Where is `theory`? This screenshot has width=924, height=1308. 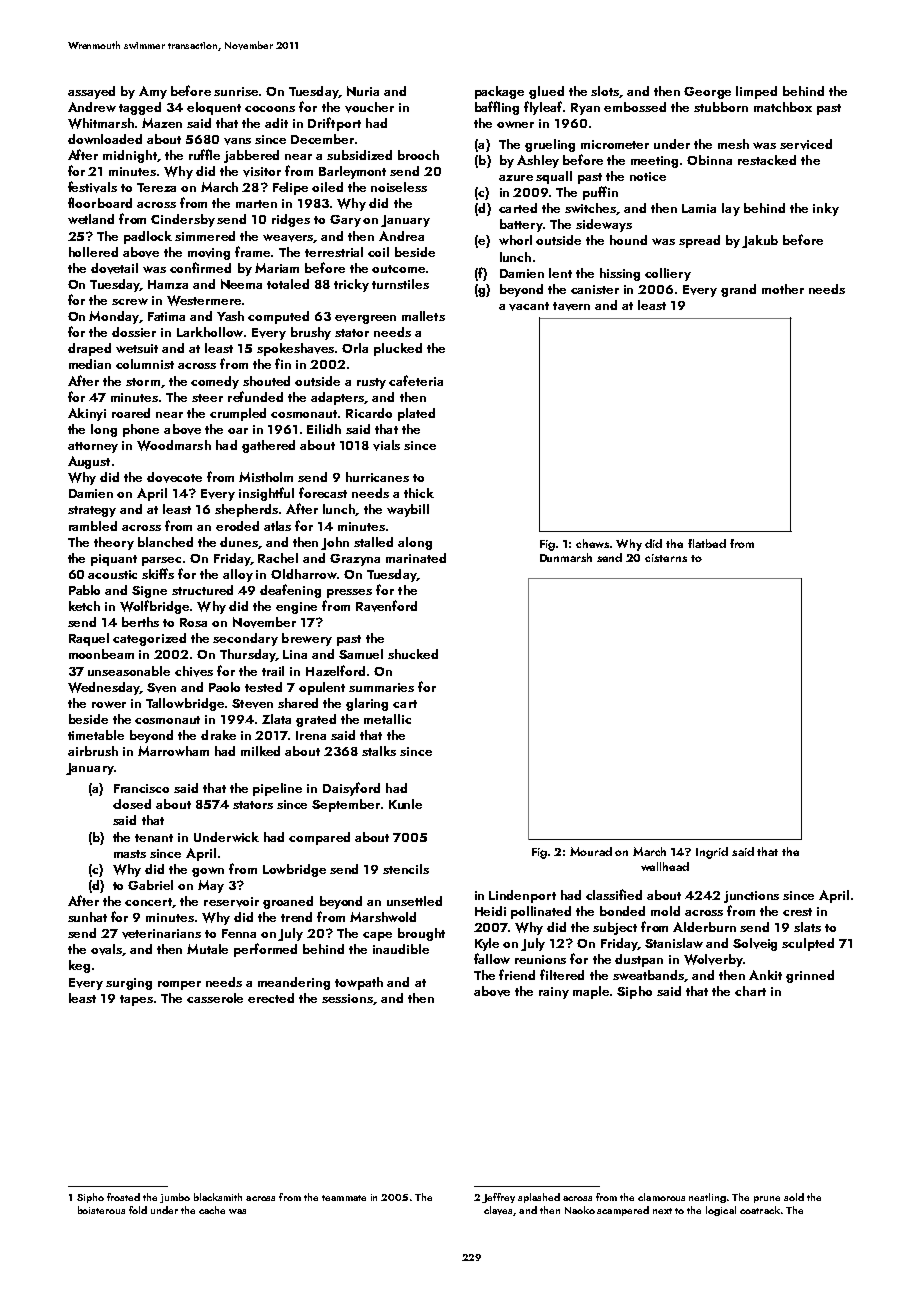
theory is located at coordinates (114, 543).
